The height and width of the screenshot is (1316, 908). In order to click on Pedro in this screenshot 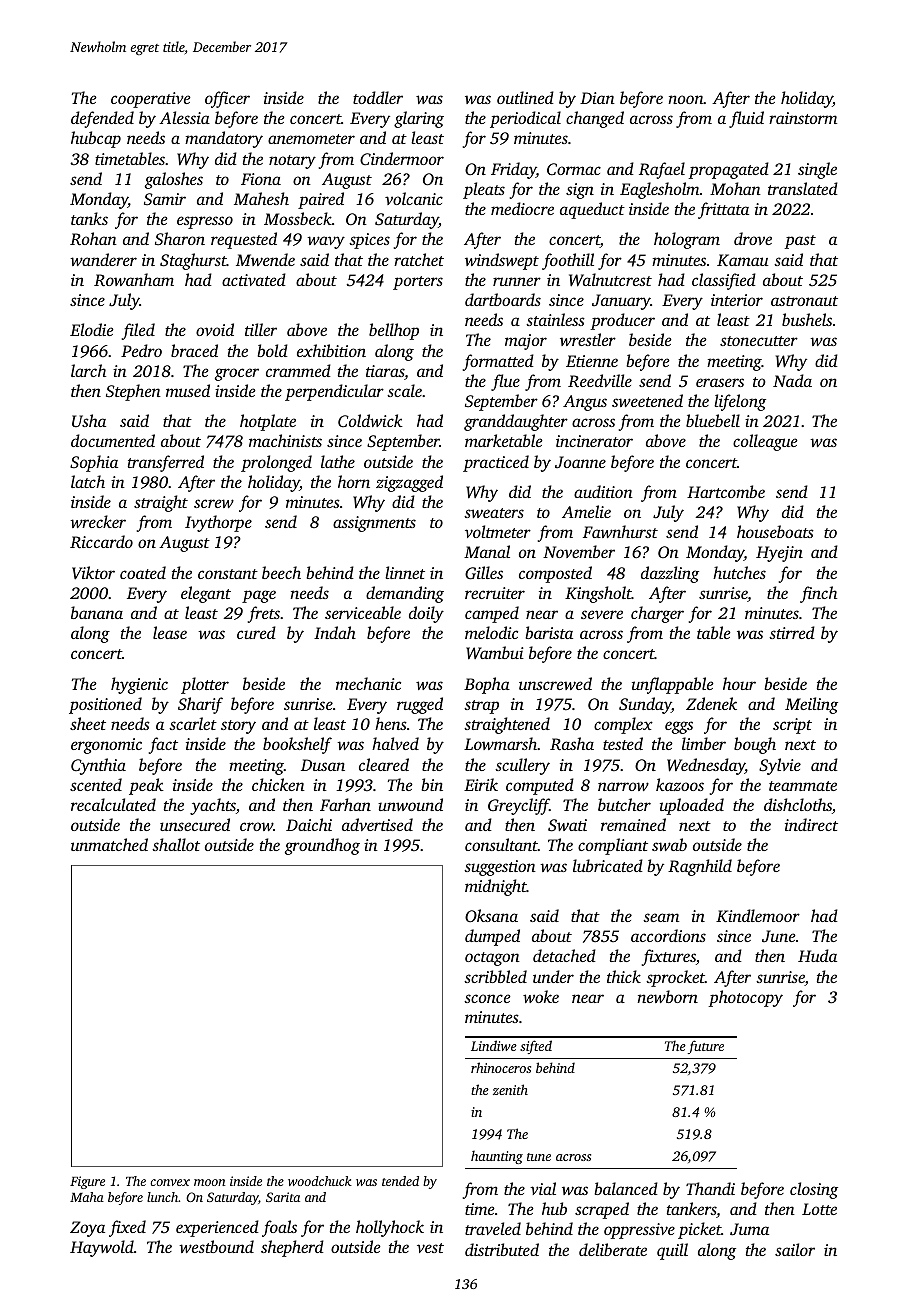, I will do `click(141, 350)`.
